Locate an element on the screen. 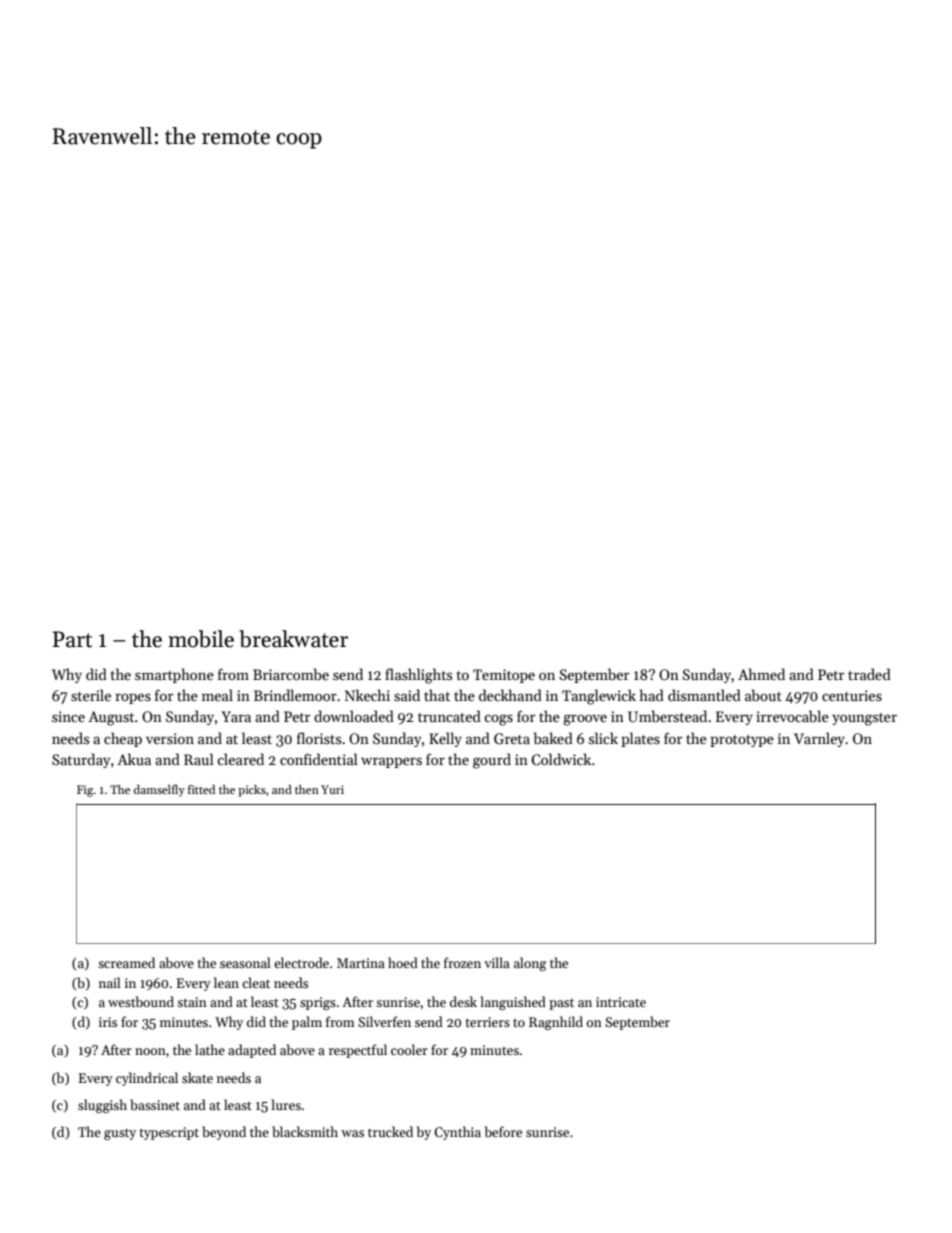 The width and height of the screenshot is (952, 1233). hoed is located at coordinates (403, 962).
